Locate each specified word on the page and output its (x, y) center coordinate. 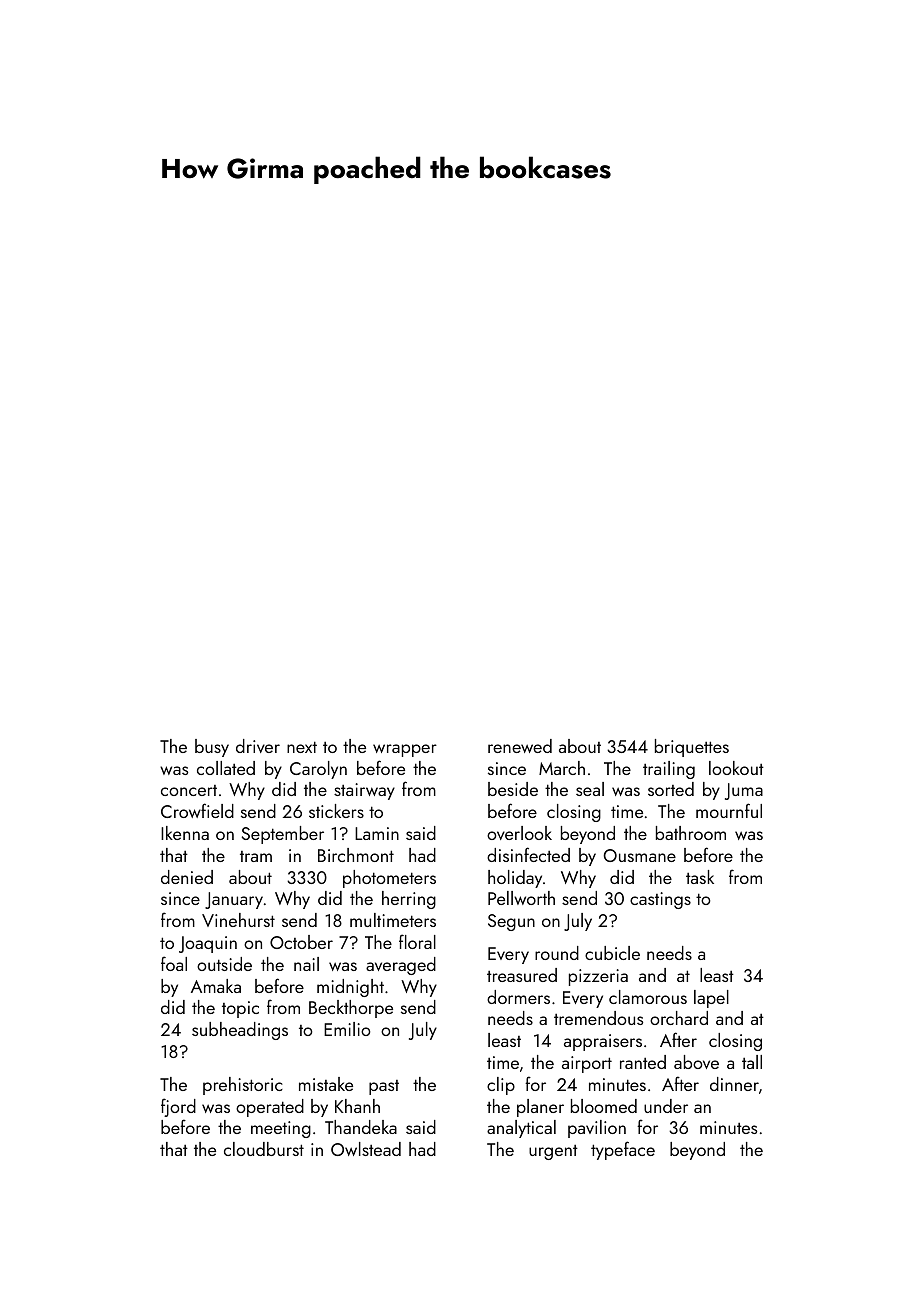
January (234, 900)
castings (660, 900)
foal (174, 963)
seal (590, 789)
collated (226, 768)
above (696, 1062)
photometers (389, 879)
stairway (364, 791)
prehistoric (243, 1086)
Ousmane (639, 855)
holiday (515, 879)
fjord (178, 1107)
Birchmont (356, 855)
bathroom (691, 833)
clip (501, 1086)
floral (417, 941)
